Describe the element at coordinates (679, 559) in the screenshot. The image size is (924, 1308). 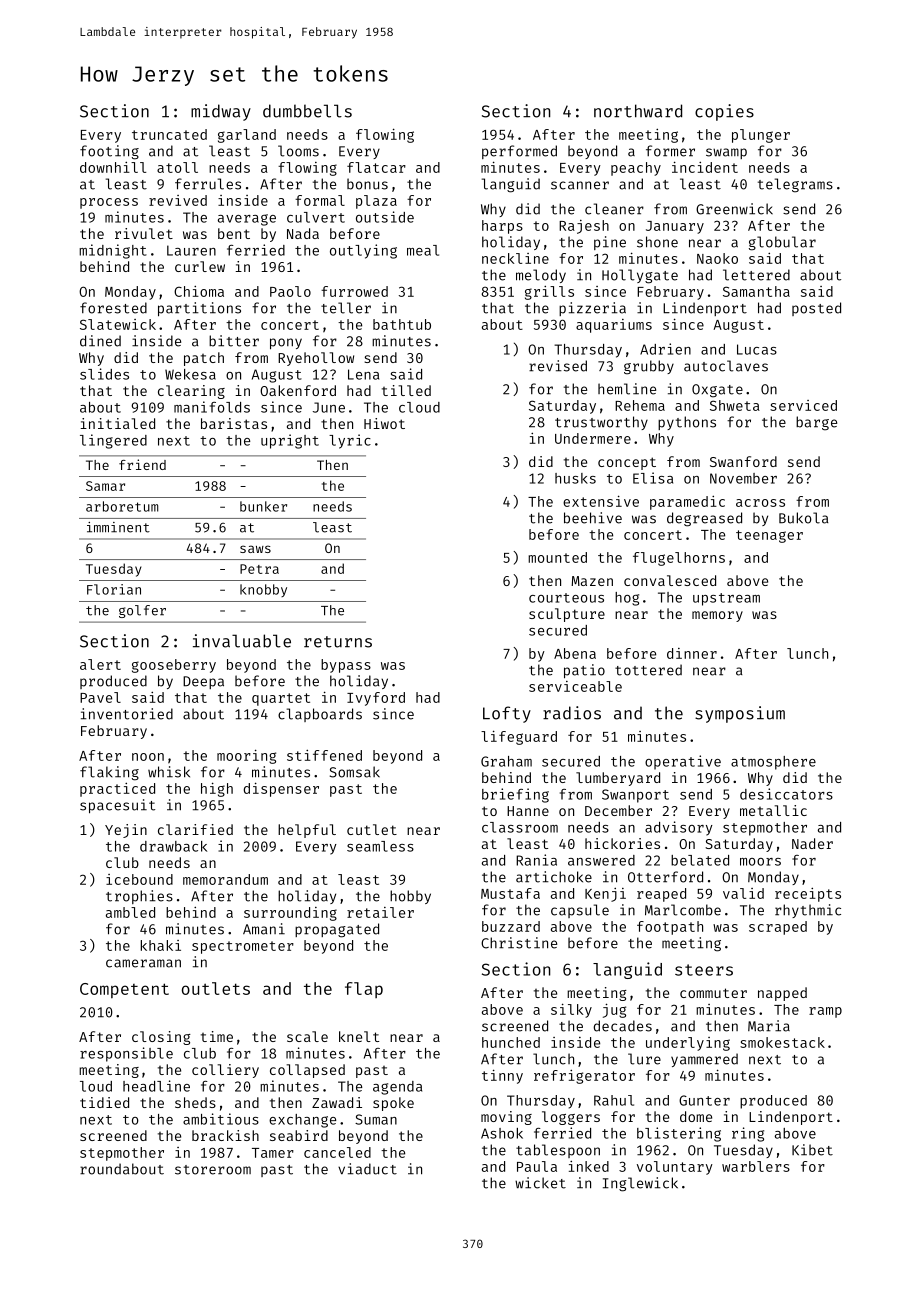
I see `flugelhorns` at that location.
